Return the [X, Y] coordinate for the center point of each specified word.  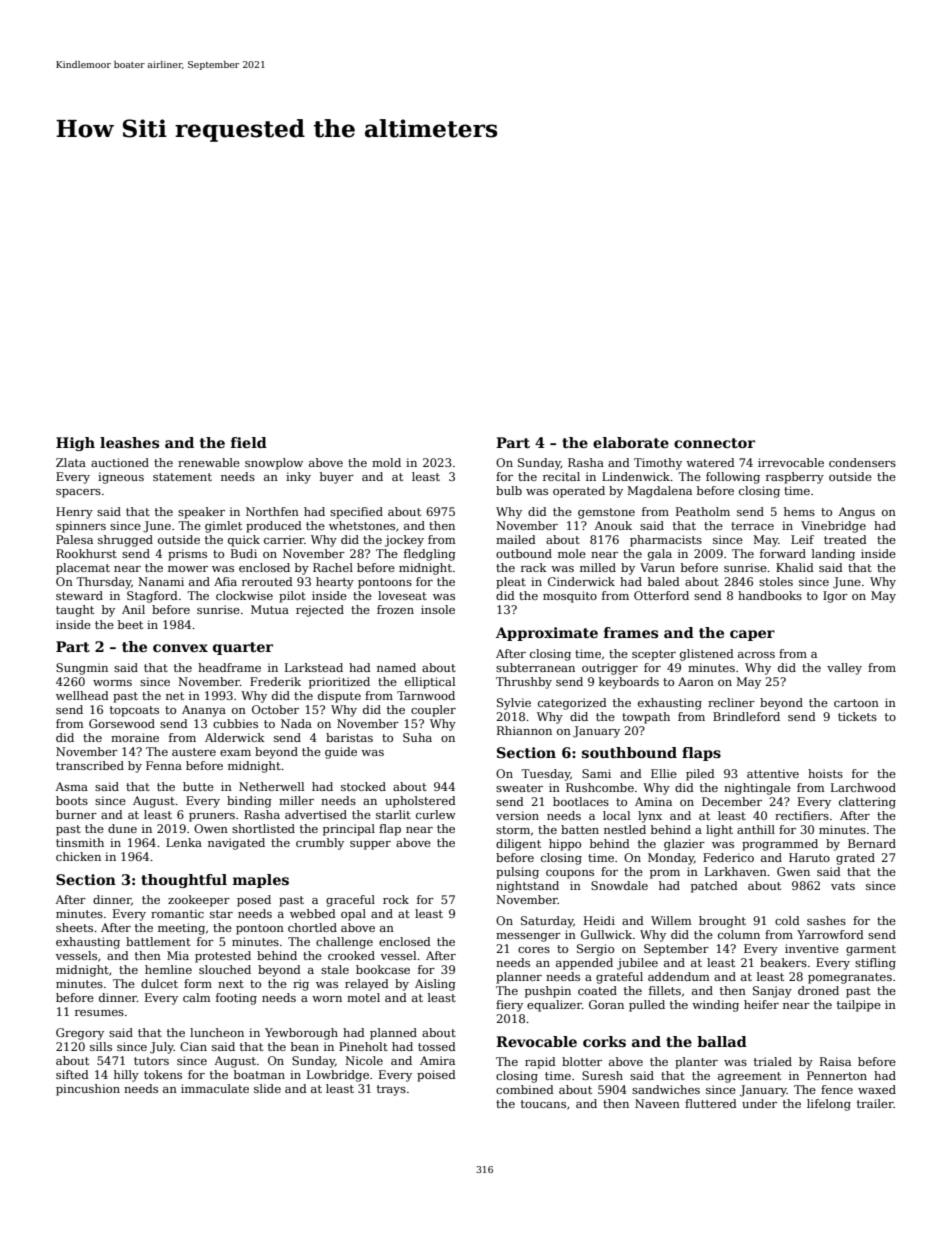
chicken [78, 856]
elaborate [631, 442]
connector [714, 443]
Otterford [661, 595]
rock [396, 899]
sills [101, 1046]
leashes [129, 442]
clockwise [244, 595]
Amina [653, 801]
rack [534, 567]
